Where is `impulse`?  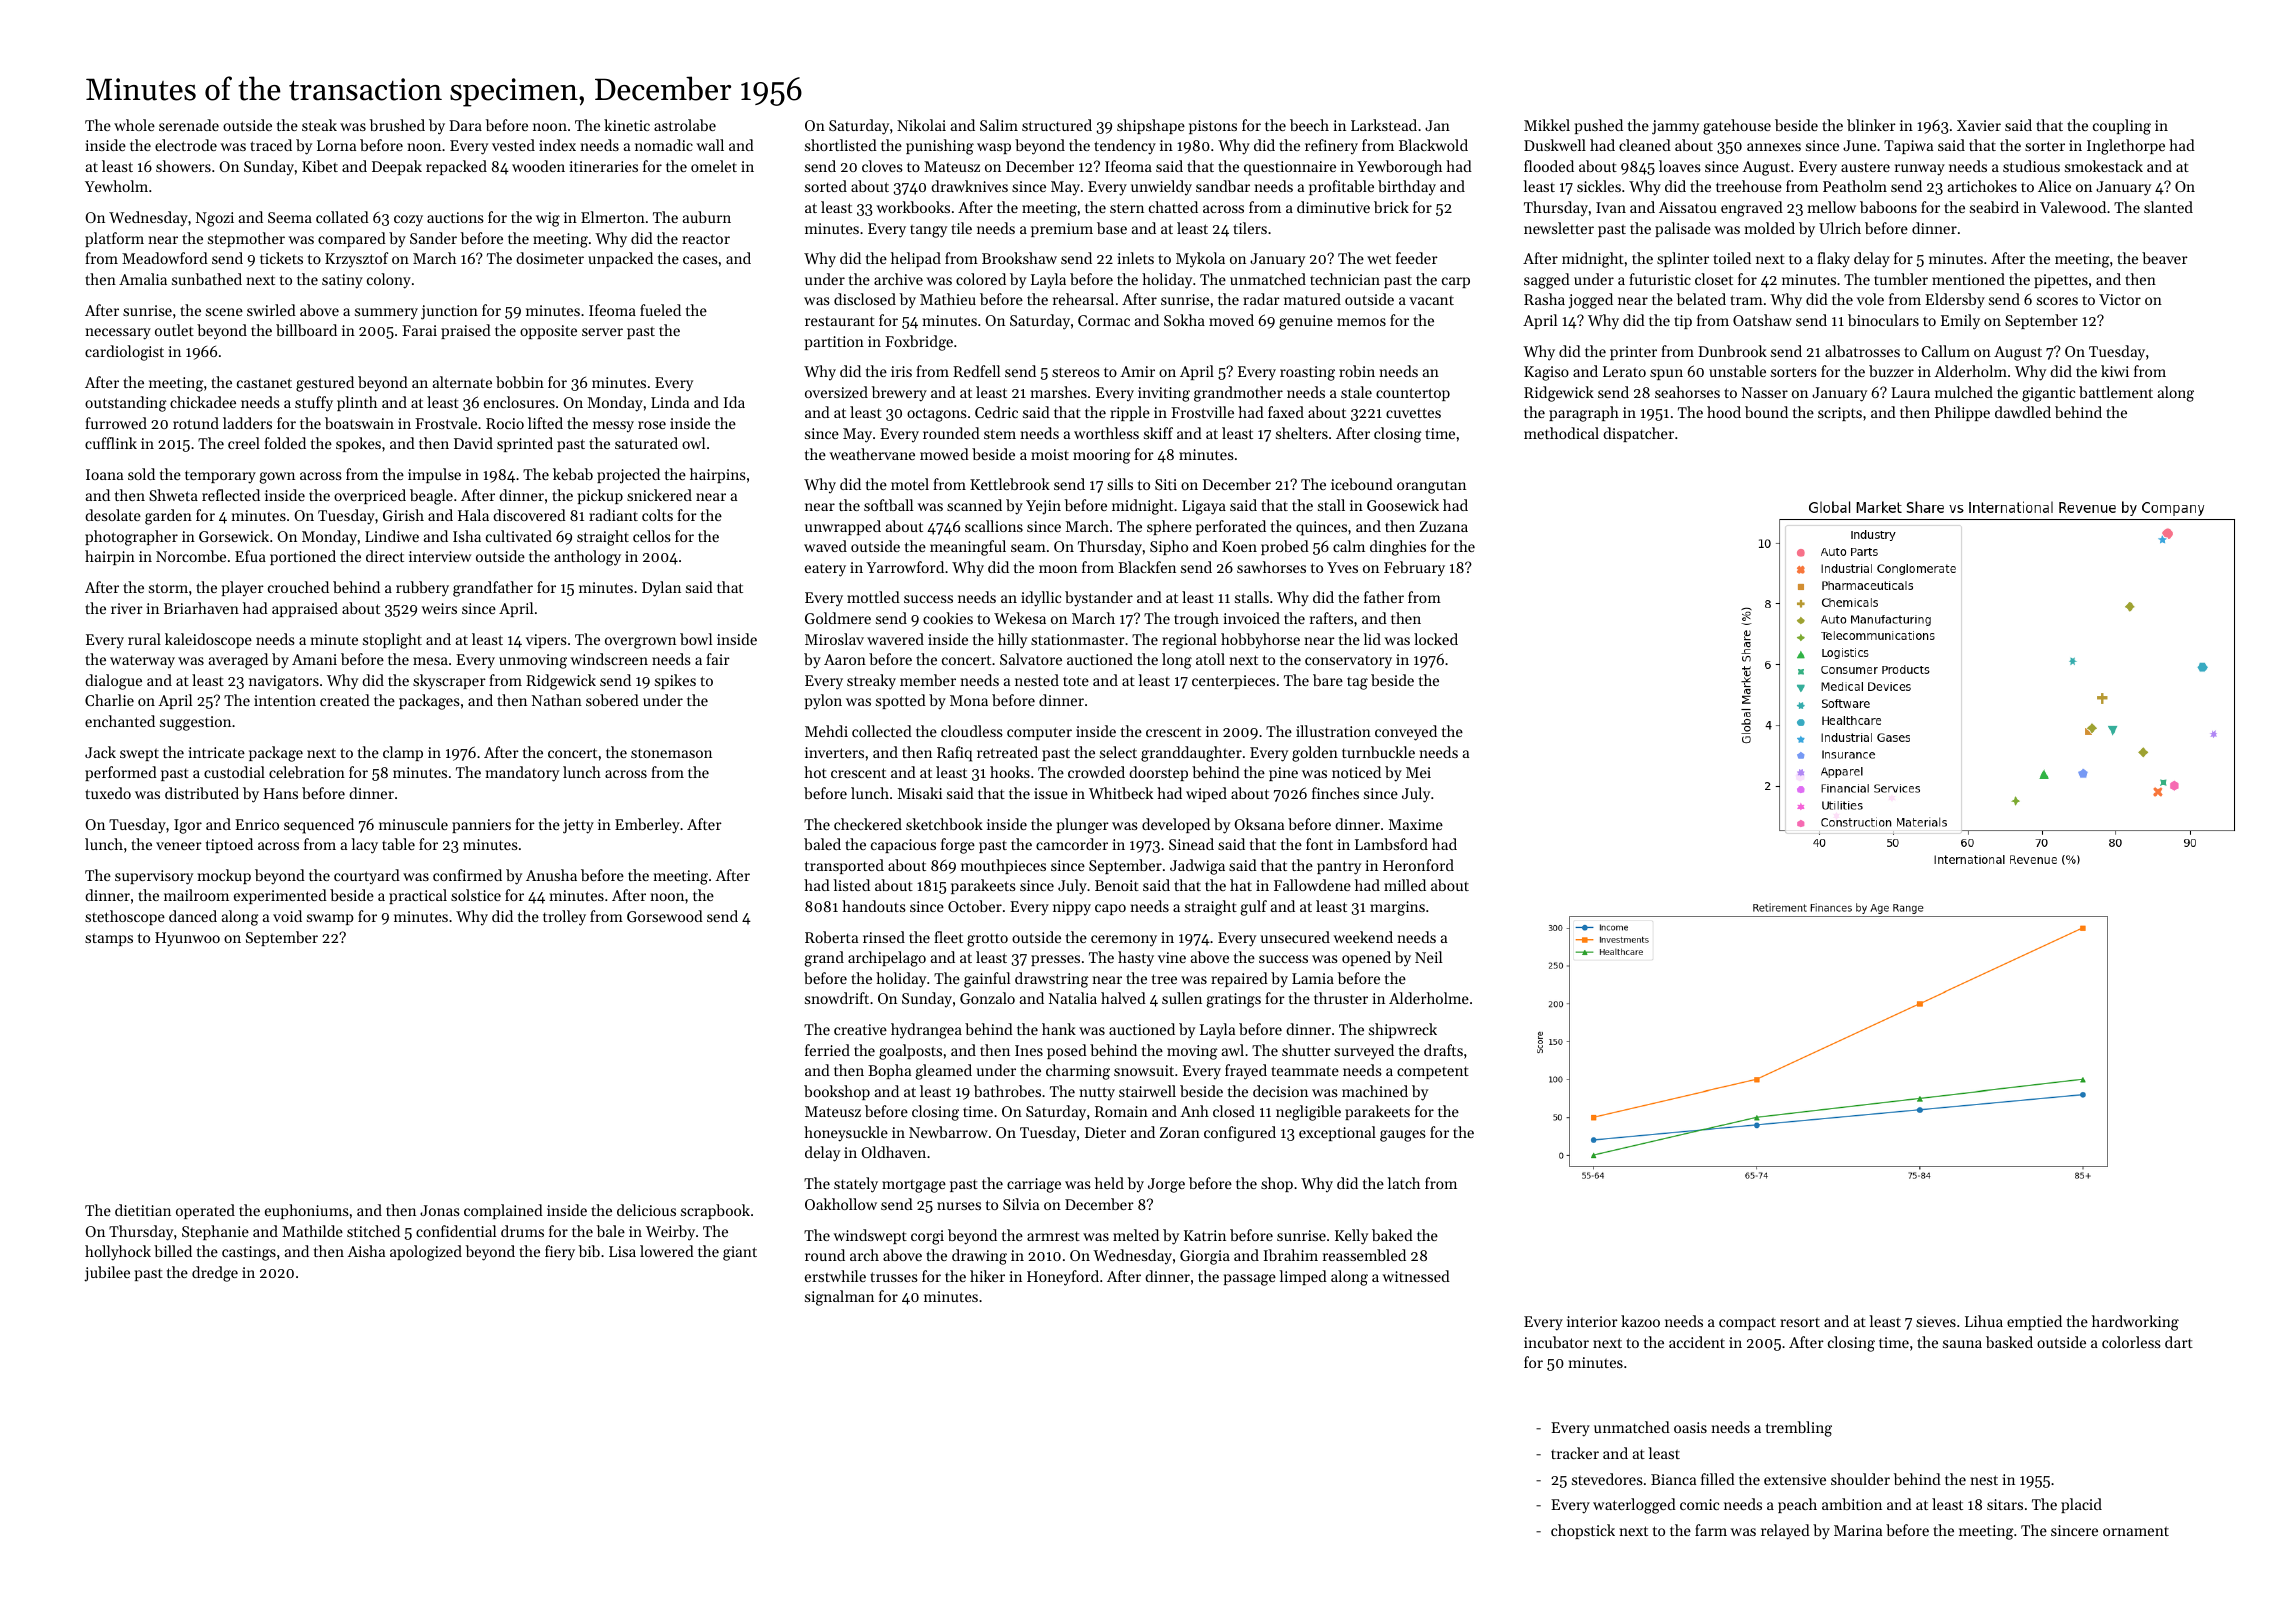 impulse is located at coordinates (434, 475).
